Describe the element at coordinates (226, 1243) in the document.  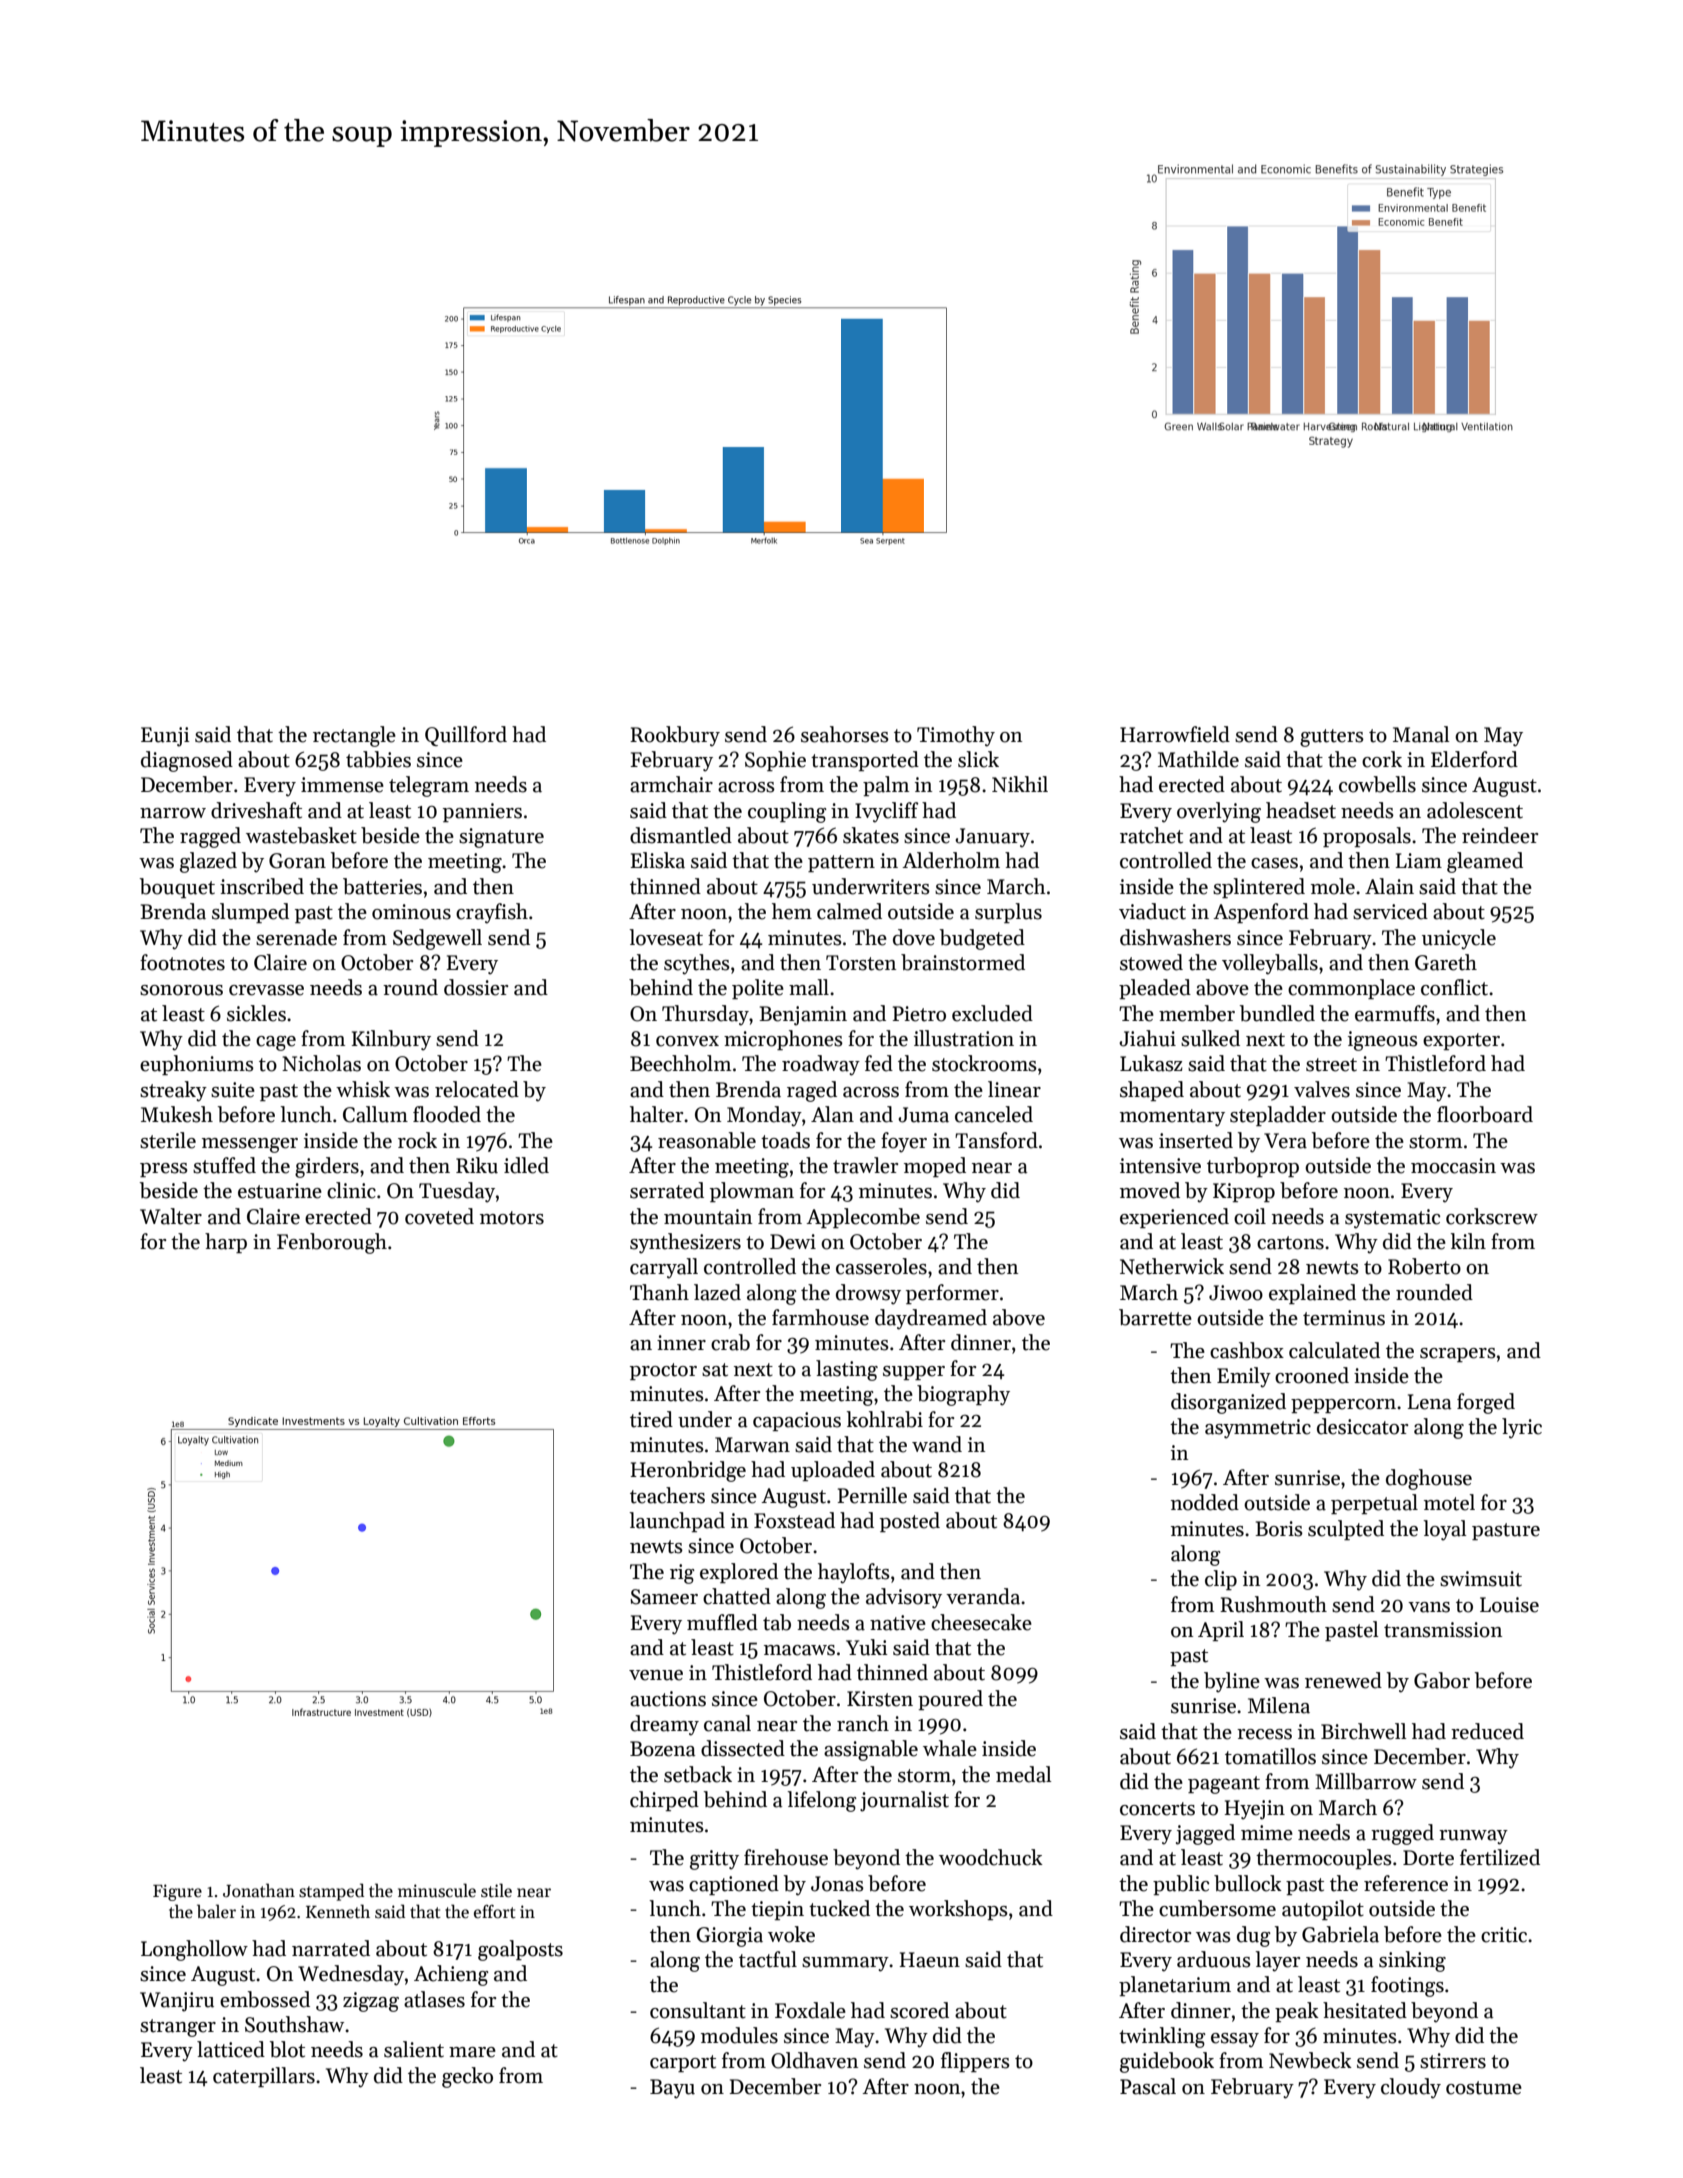
I see `harp` at that location.
